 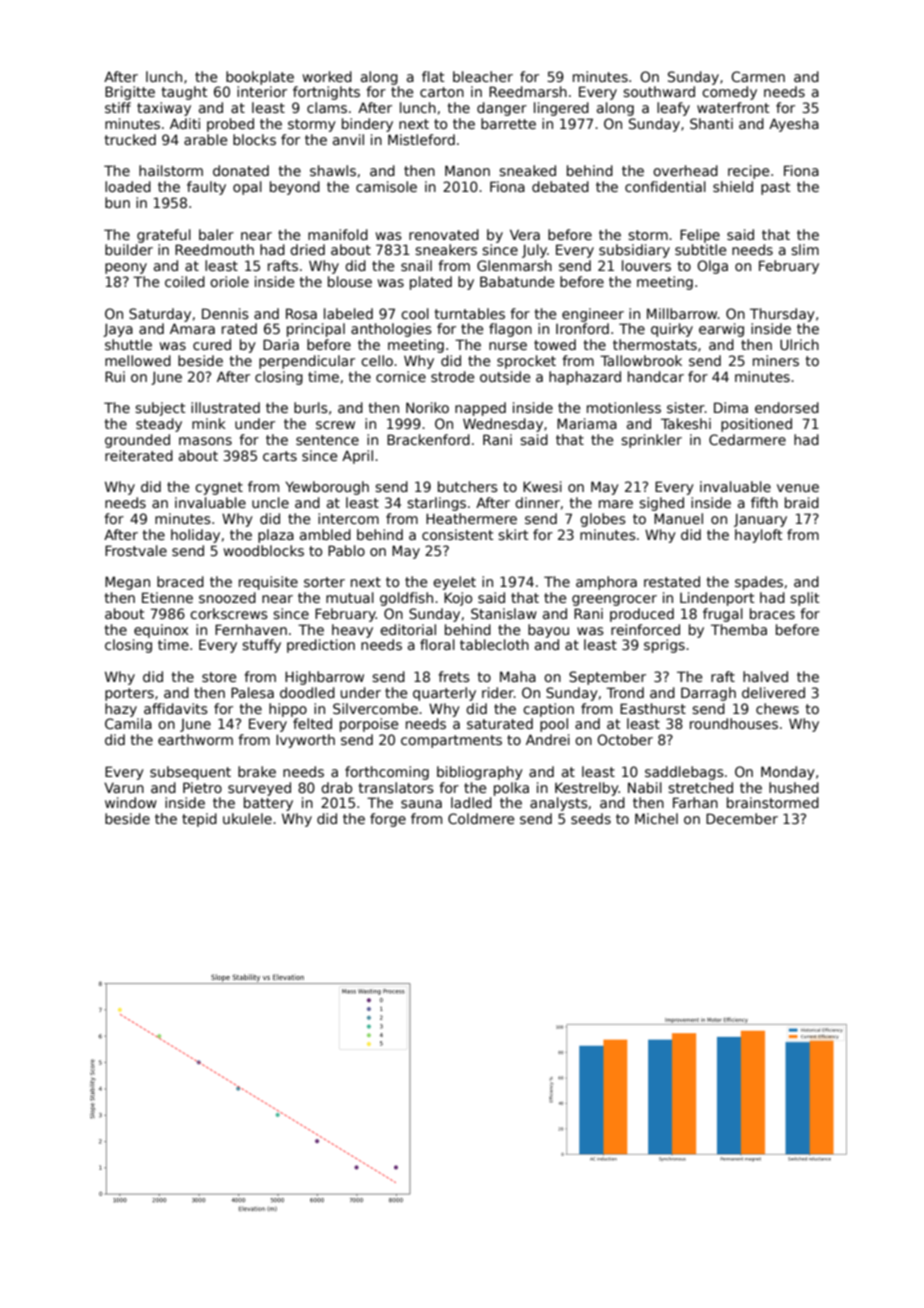 What do you see at coordinates (387, 773) in the document?
I see `forthcoming` at bounding box center [387, 773].
